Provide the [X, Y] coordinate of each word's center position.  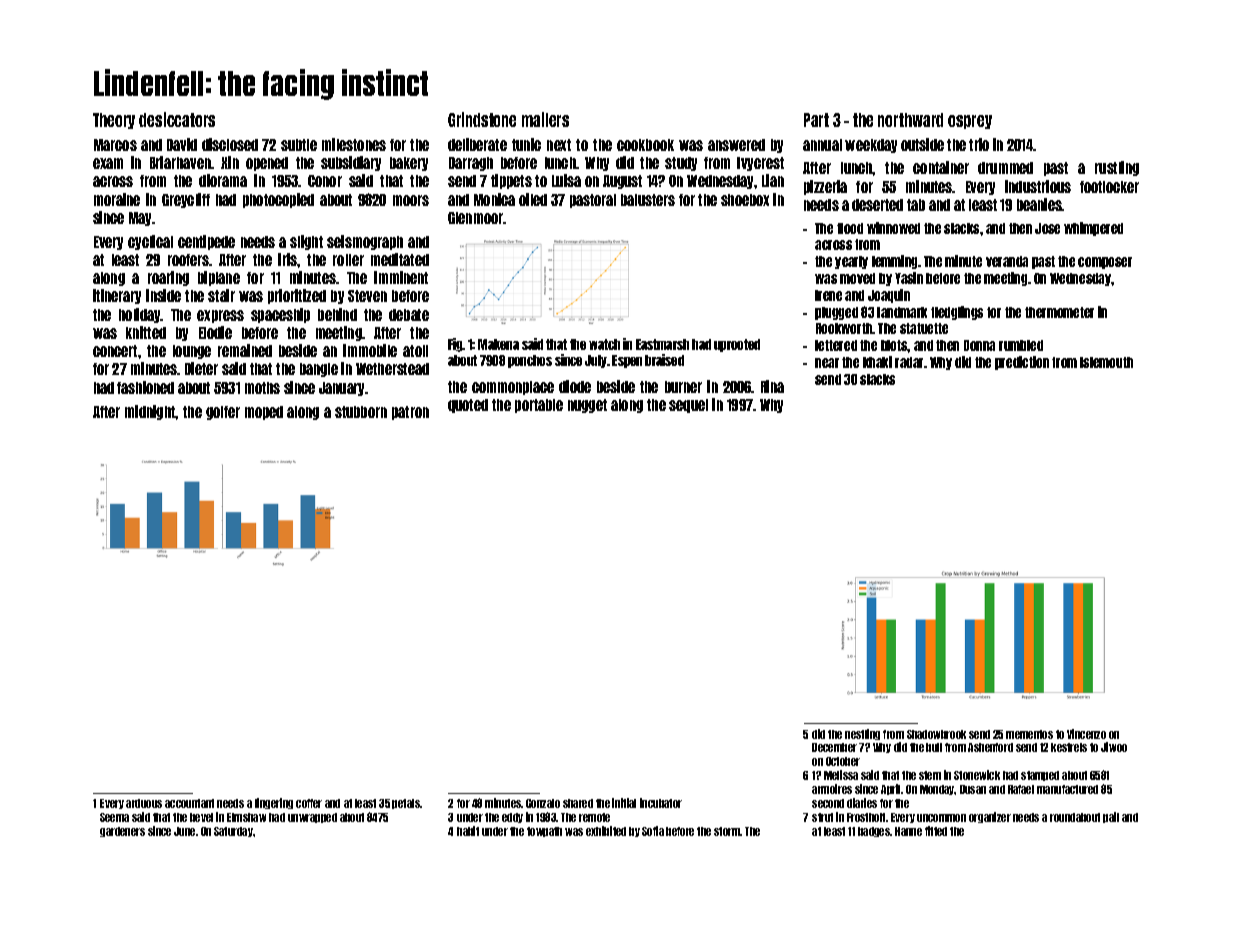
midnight [150, 412]
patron [410, 413]
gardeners [122, 832]
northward [910, 120]
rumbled [1021, 345]
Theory [114, 121]
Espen [627, 361]
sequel [688, 406]
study [681, 164]
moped [264, 413]
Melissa [841, 775]
